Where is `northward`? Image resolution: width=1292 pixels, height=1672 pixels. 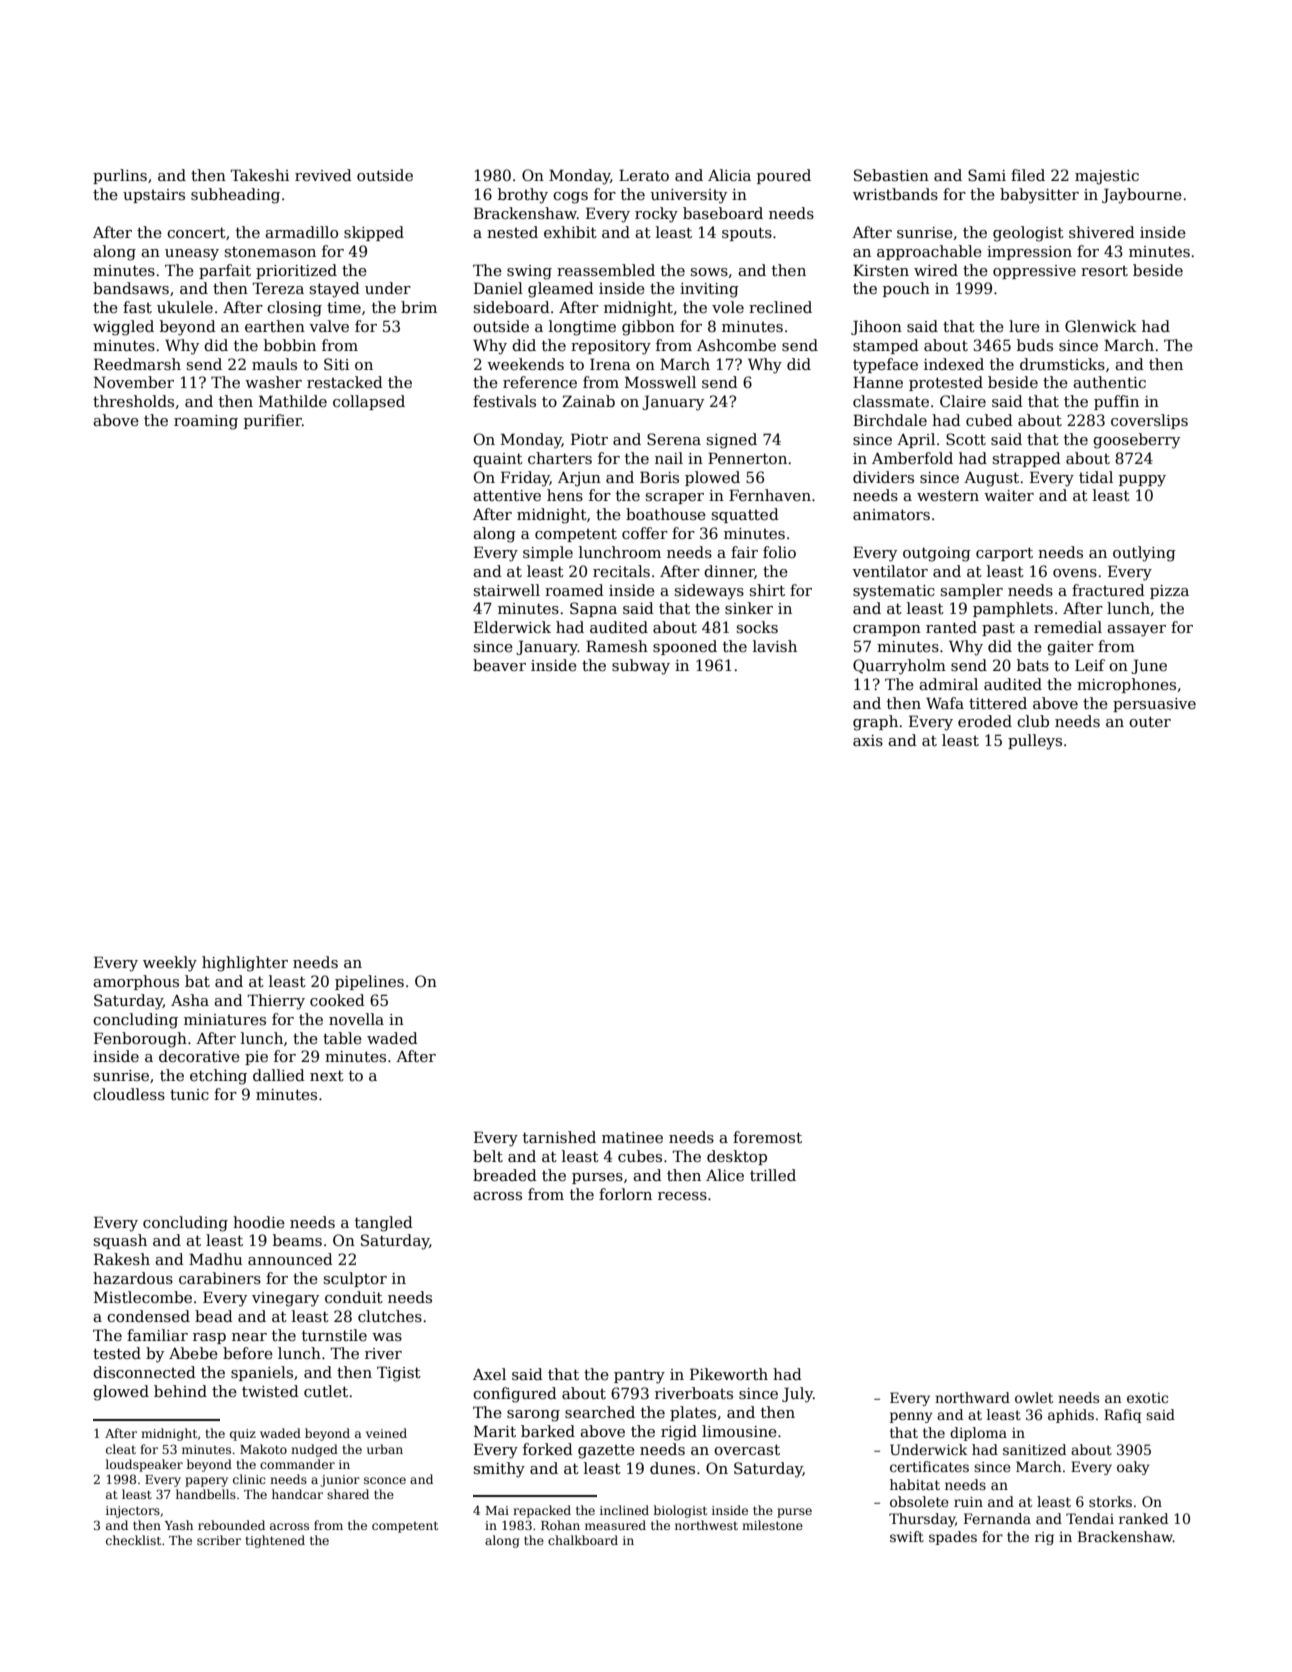
northward is located at coordinates (972, 1397).
